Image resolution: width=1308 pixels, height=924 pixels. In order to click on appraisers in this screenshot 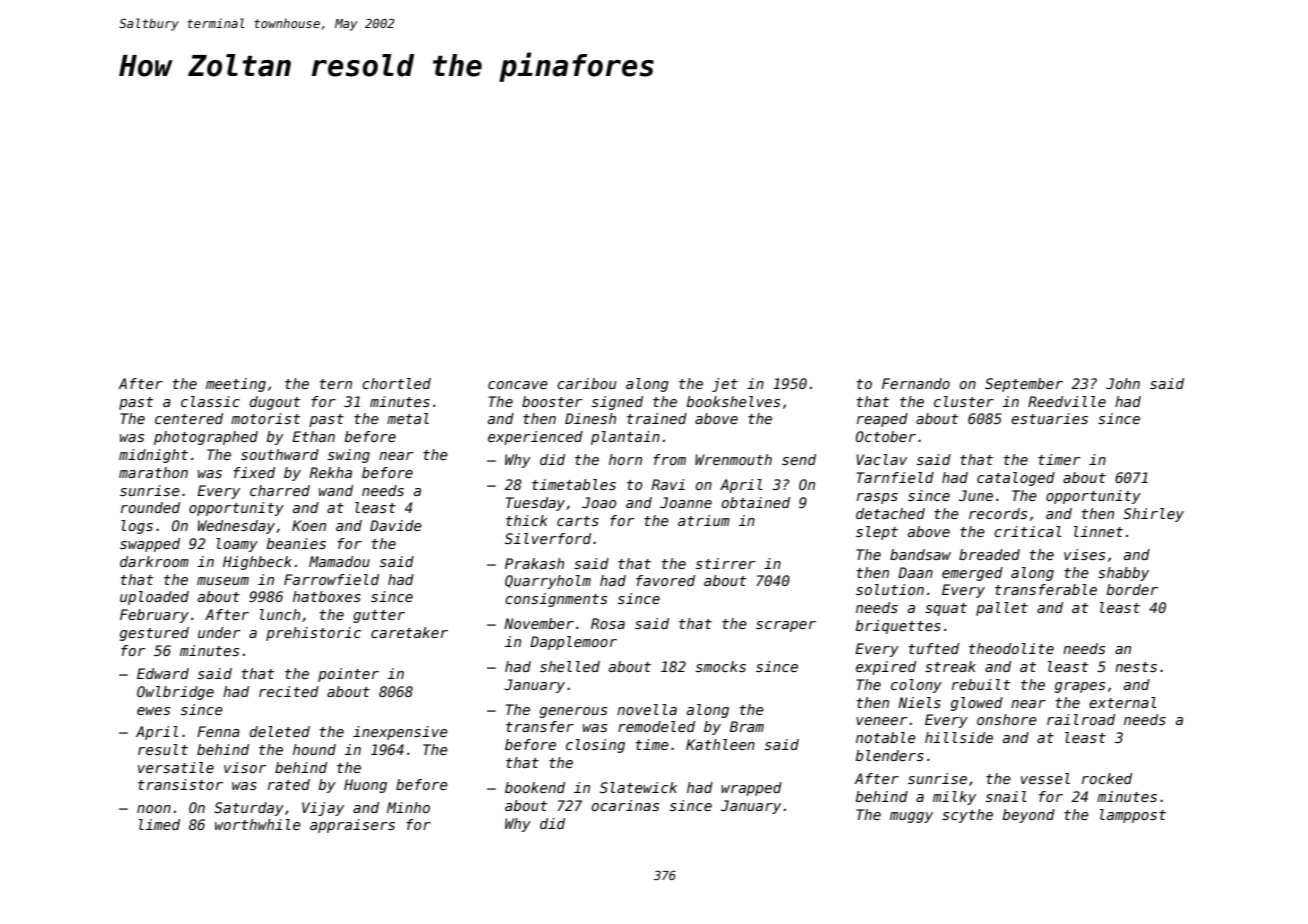, I will do `click(352, 826)`.
